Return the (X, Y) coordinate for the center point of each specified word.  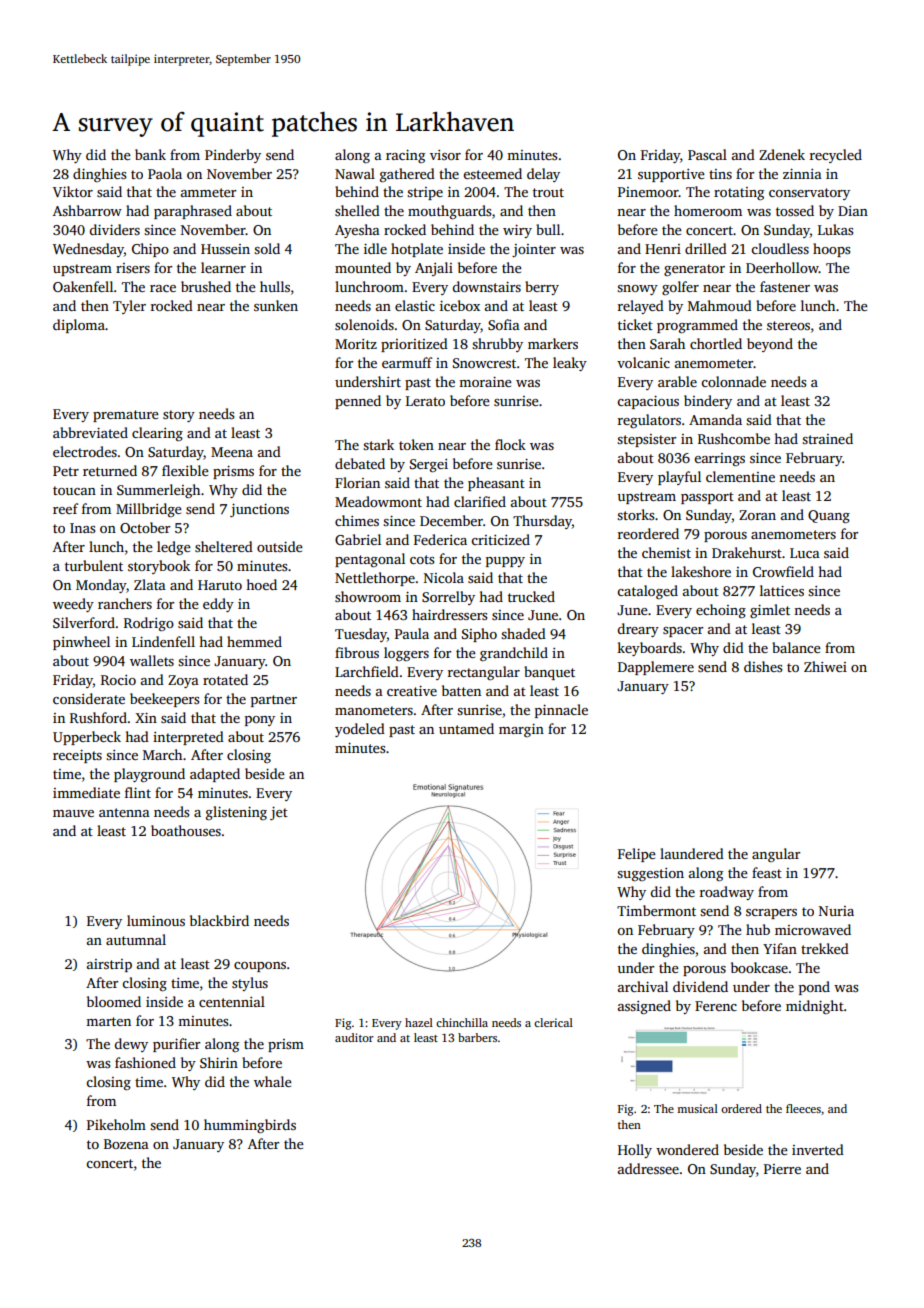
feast (767, 872)
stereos (788, 325)
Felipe (637, 855)
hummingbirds (250, 1126)
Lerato (425, 401)
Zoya (183, 681)
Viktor (73, 191)
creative (412, 691)
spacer (683, 632)
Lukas (835, 229)
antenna (124, 812)
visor (445, 155)
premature (126, 416)
